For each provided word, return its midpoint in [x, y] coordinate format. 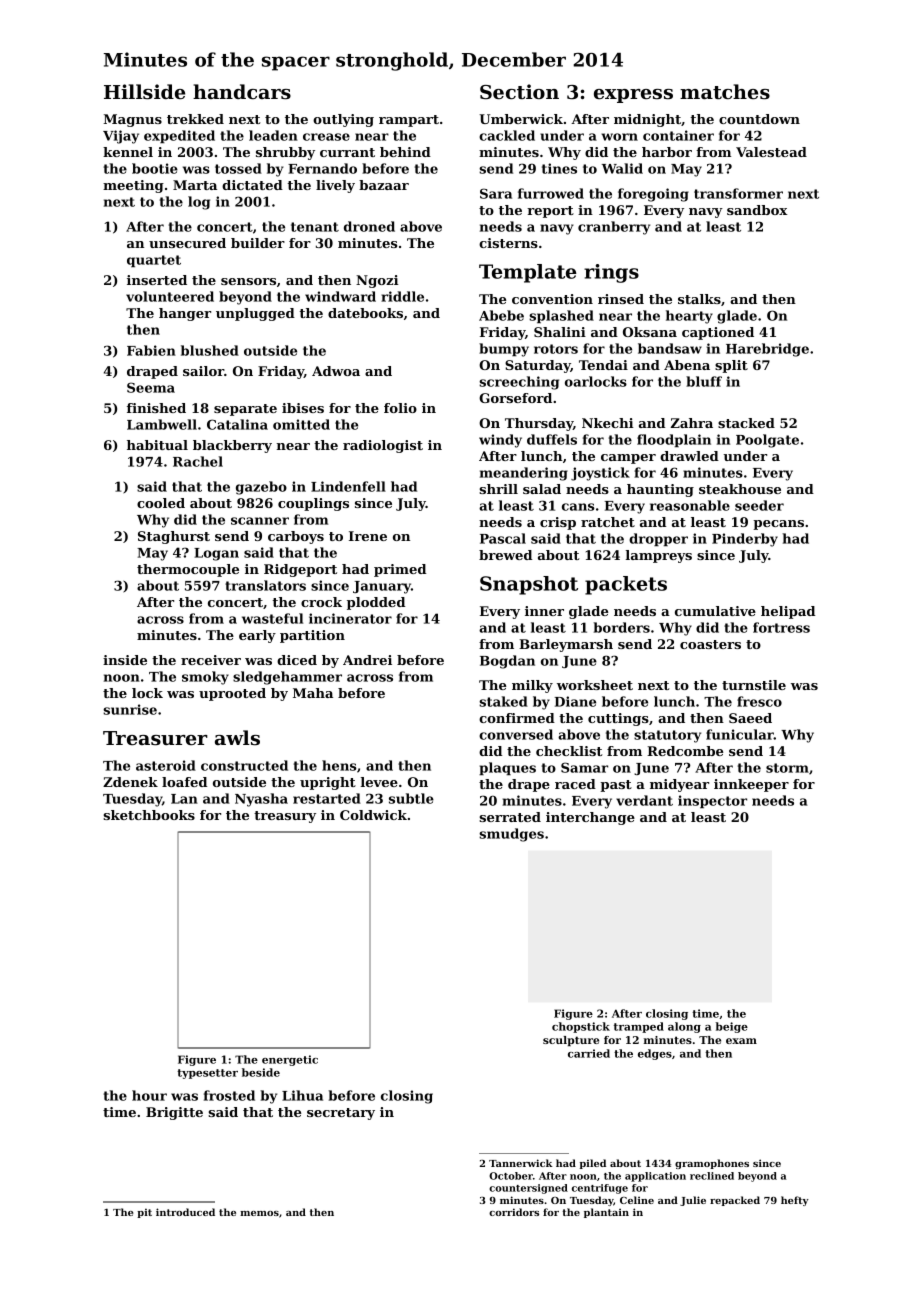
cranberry [614, 228]
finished [156, 408]
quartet [154, 261]
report [550, 212]
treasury [285, 817]
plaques [507, 768]
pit [144, 1213]
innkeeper [751, 785]
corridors [514, 1212]
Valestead [771, 152]
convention [552, 299]
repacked [735, 1201]
